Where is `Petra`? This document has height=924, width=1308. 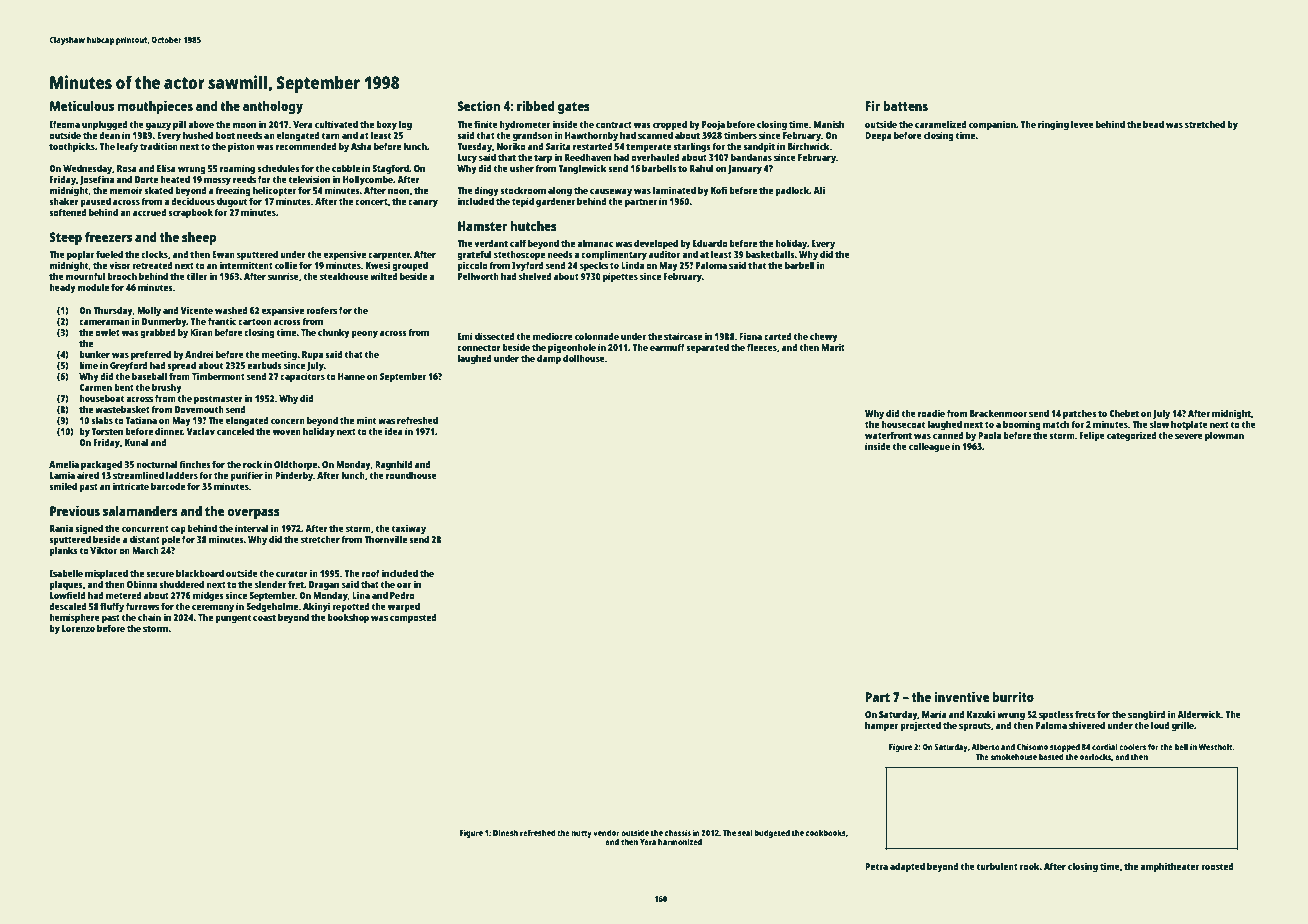 Petra is located at coordinates (876, 866).
